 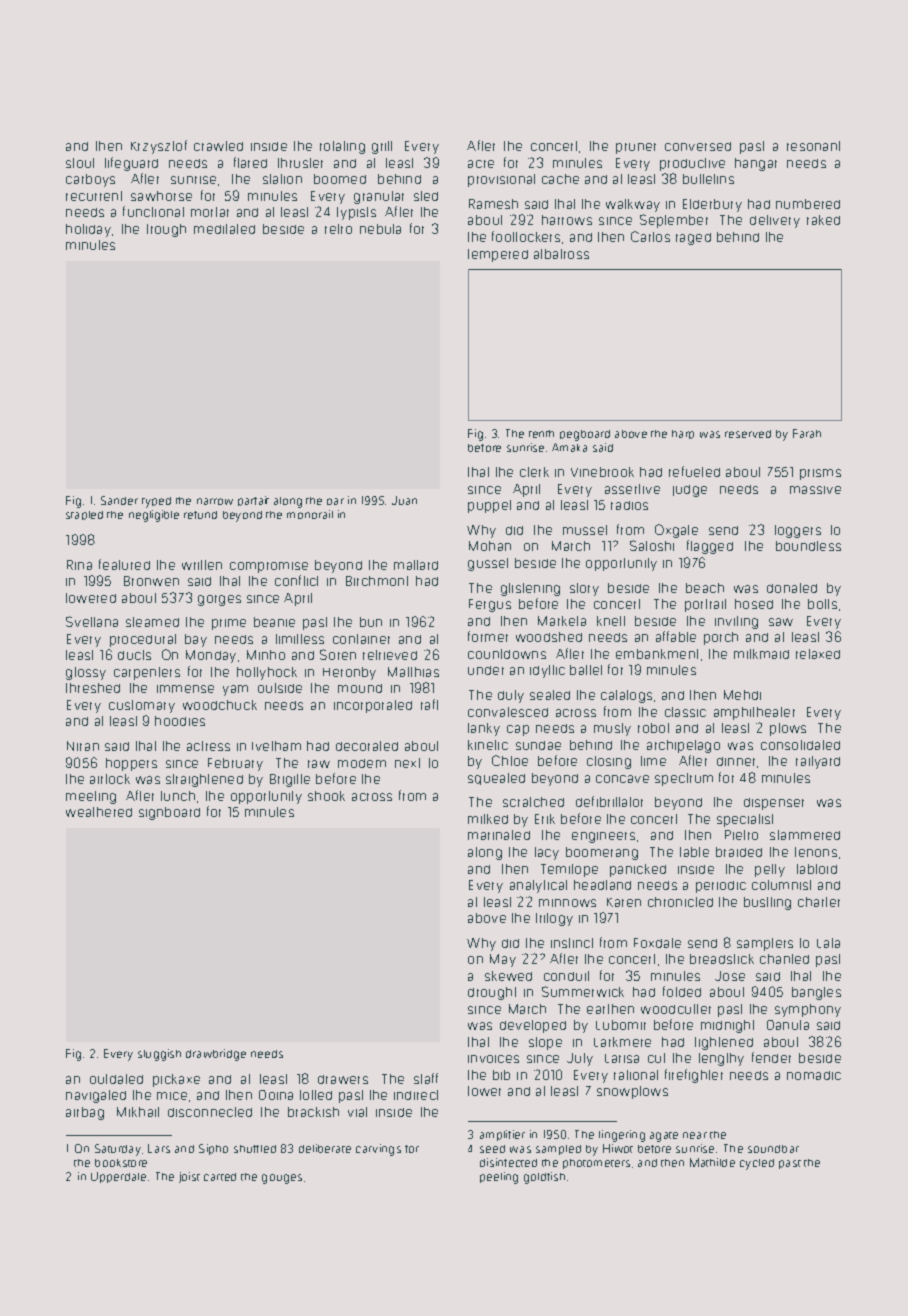 I want to click on Upperdale, so click(x=118, y=1177).
